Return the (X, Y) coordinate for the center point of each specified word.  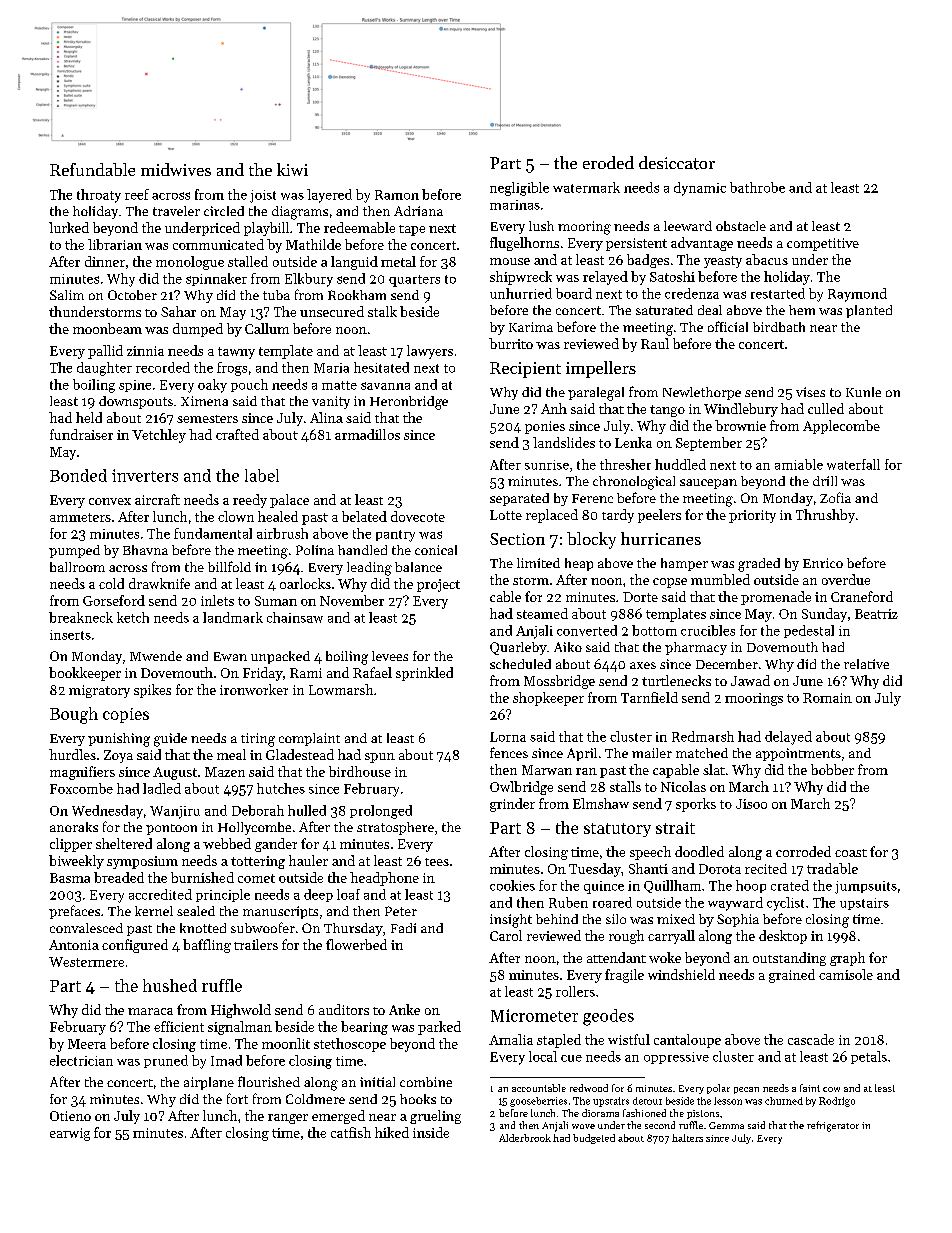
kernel (154, 911)
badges (648, 261)
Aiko (568, 647)
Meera (87, 1044)
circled (224, 211)
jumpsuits (866, 887)
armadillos (367, 434)
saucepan (708, 484)
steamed (542, 613)
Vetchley (159, 436)
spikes (152, 691)
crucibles (708, 630)
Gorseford (114, 600)
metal (398, 261)
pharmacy (696, 648)
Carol (506, 935)
